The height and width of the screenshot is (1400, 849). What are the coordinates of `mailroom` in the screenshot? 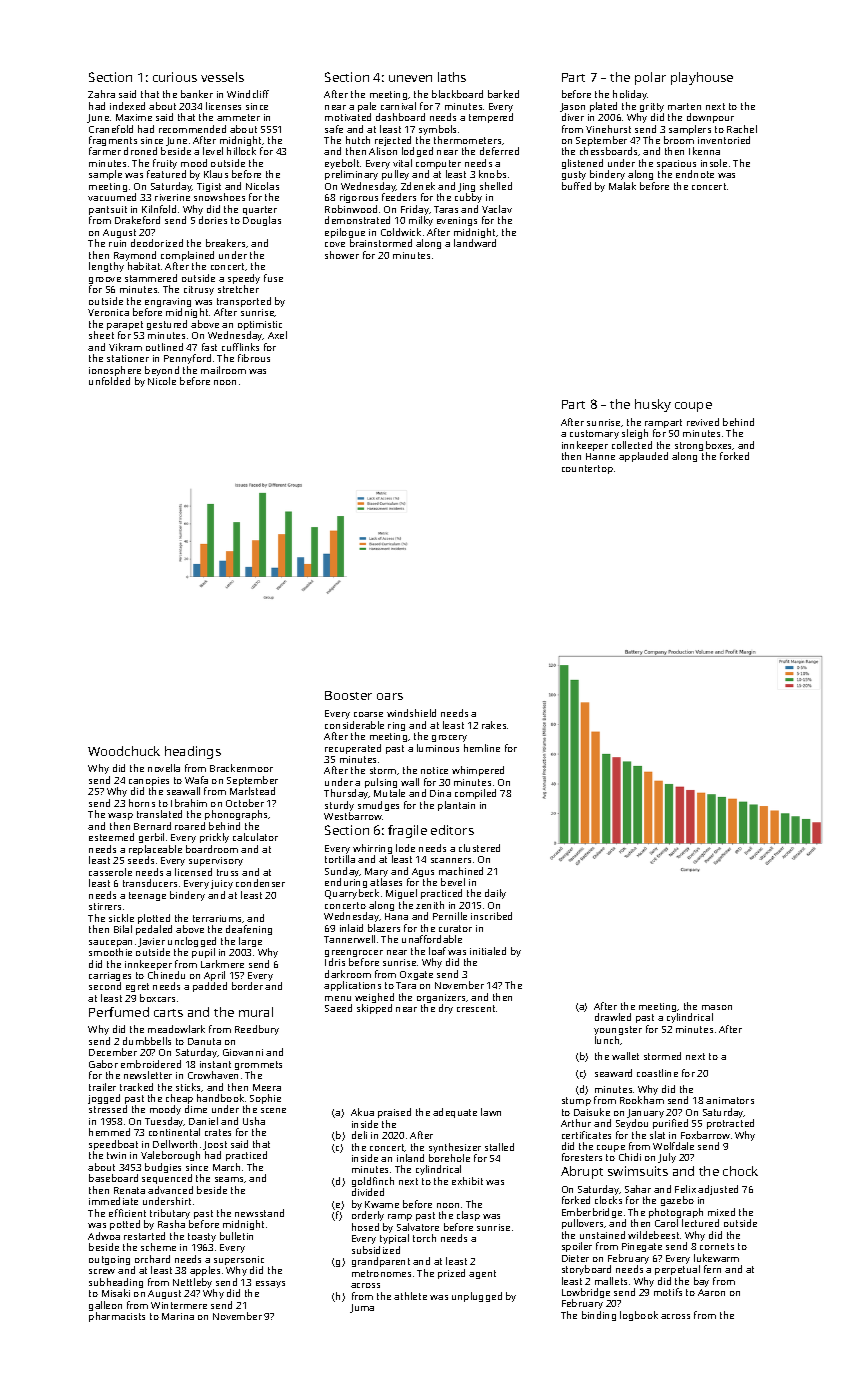 It's located at (223, 370).
